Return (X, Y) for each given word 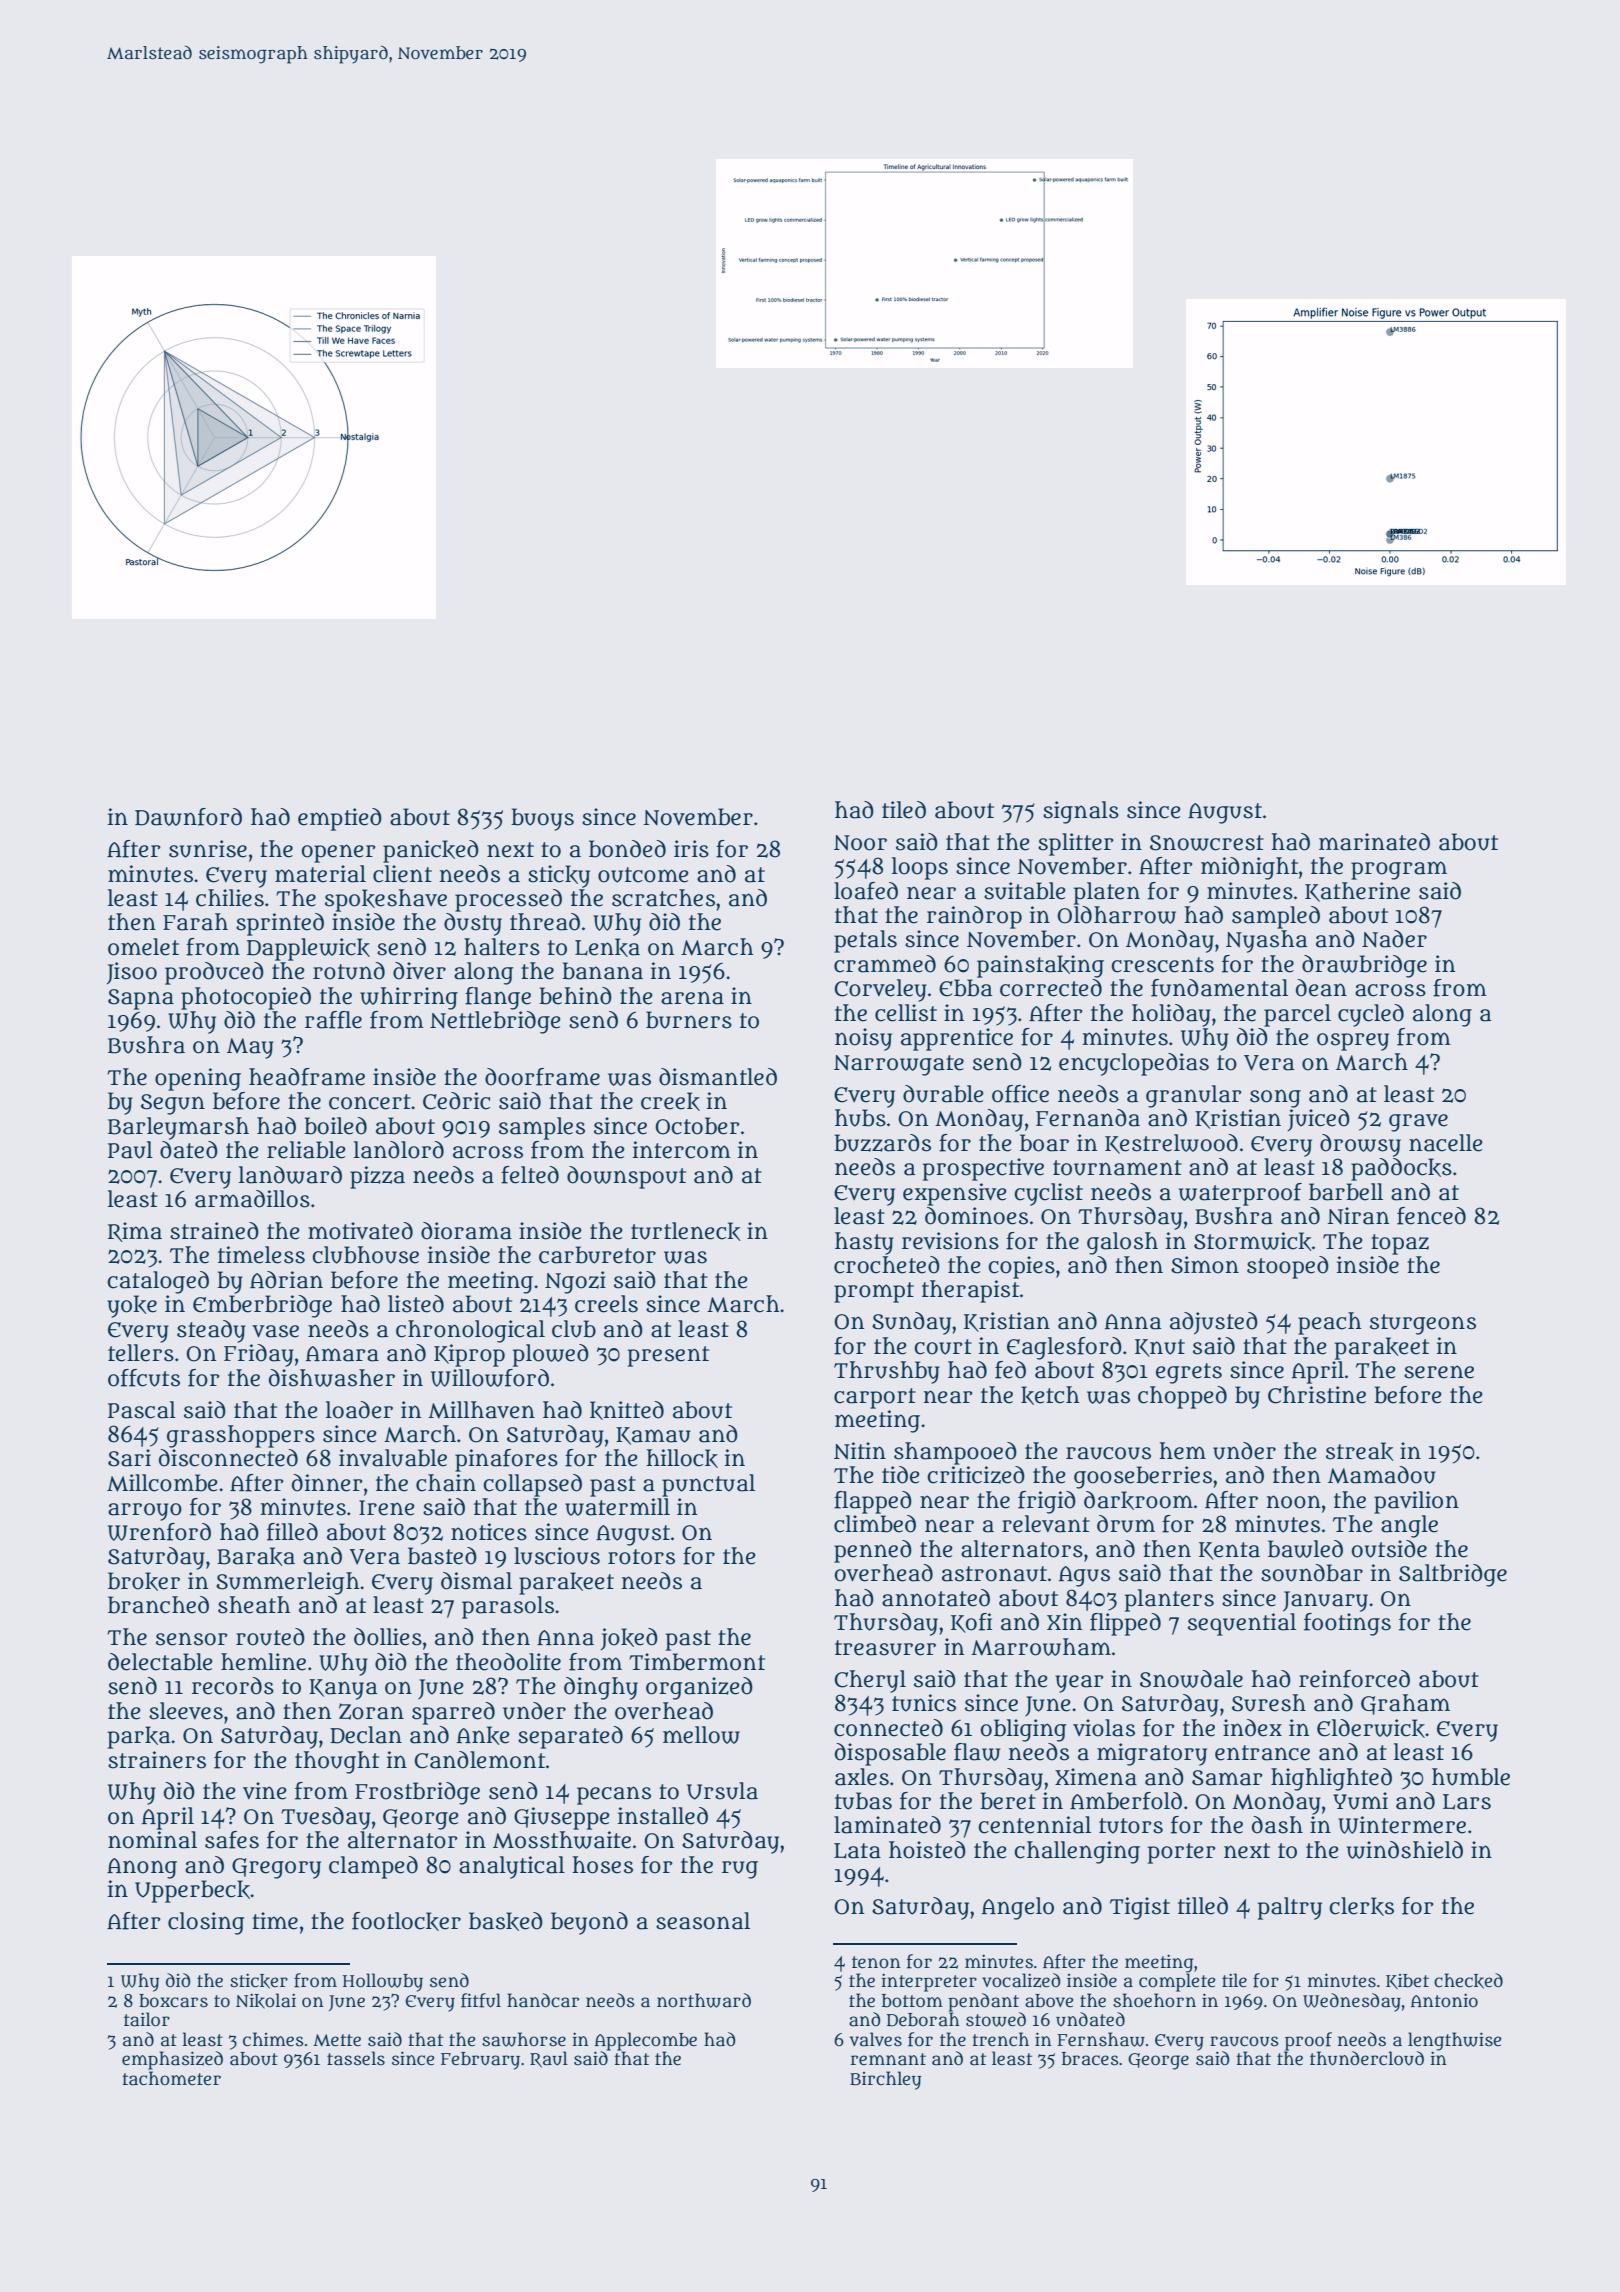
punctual (708, 1485)
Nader (1394, 939)
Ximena (1096, 1777)
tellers (141, 1353)
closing (206, 1923)
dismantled (718, 1077)
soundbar (1312, 1573)
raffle (333, 1020)
